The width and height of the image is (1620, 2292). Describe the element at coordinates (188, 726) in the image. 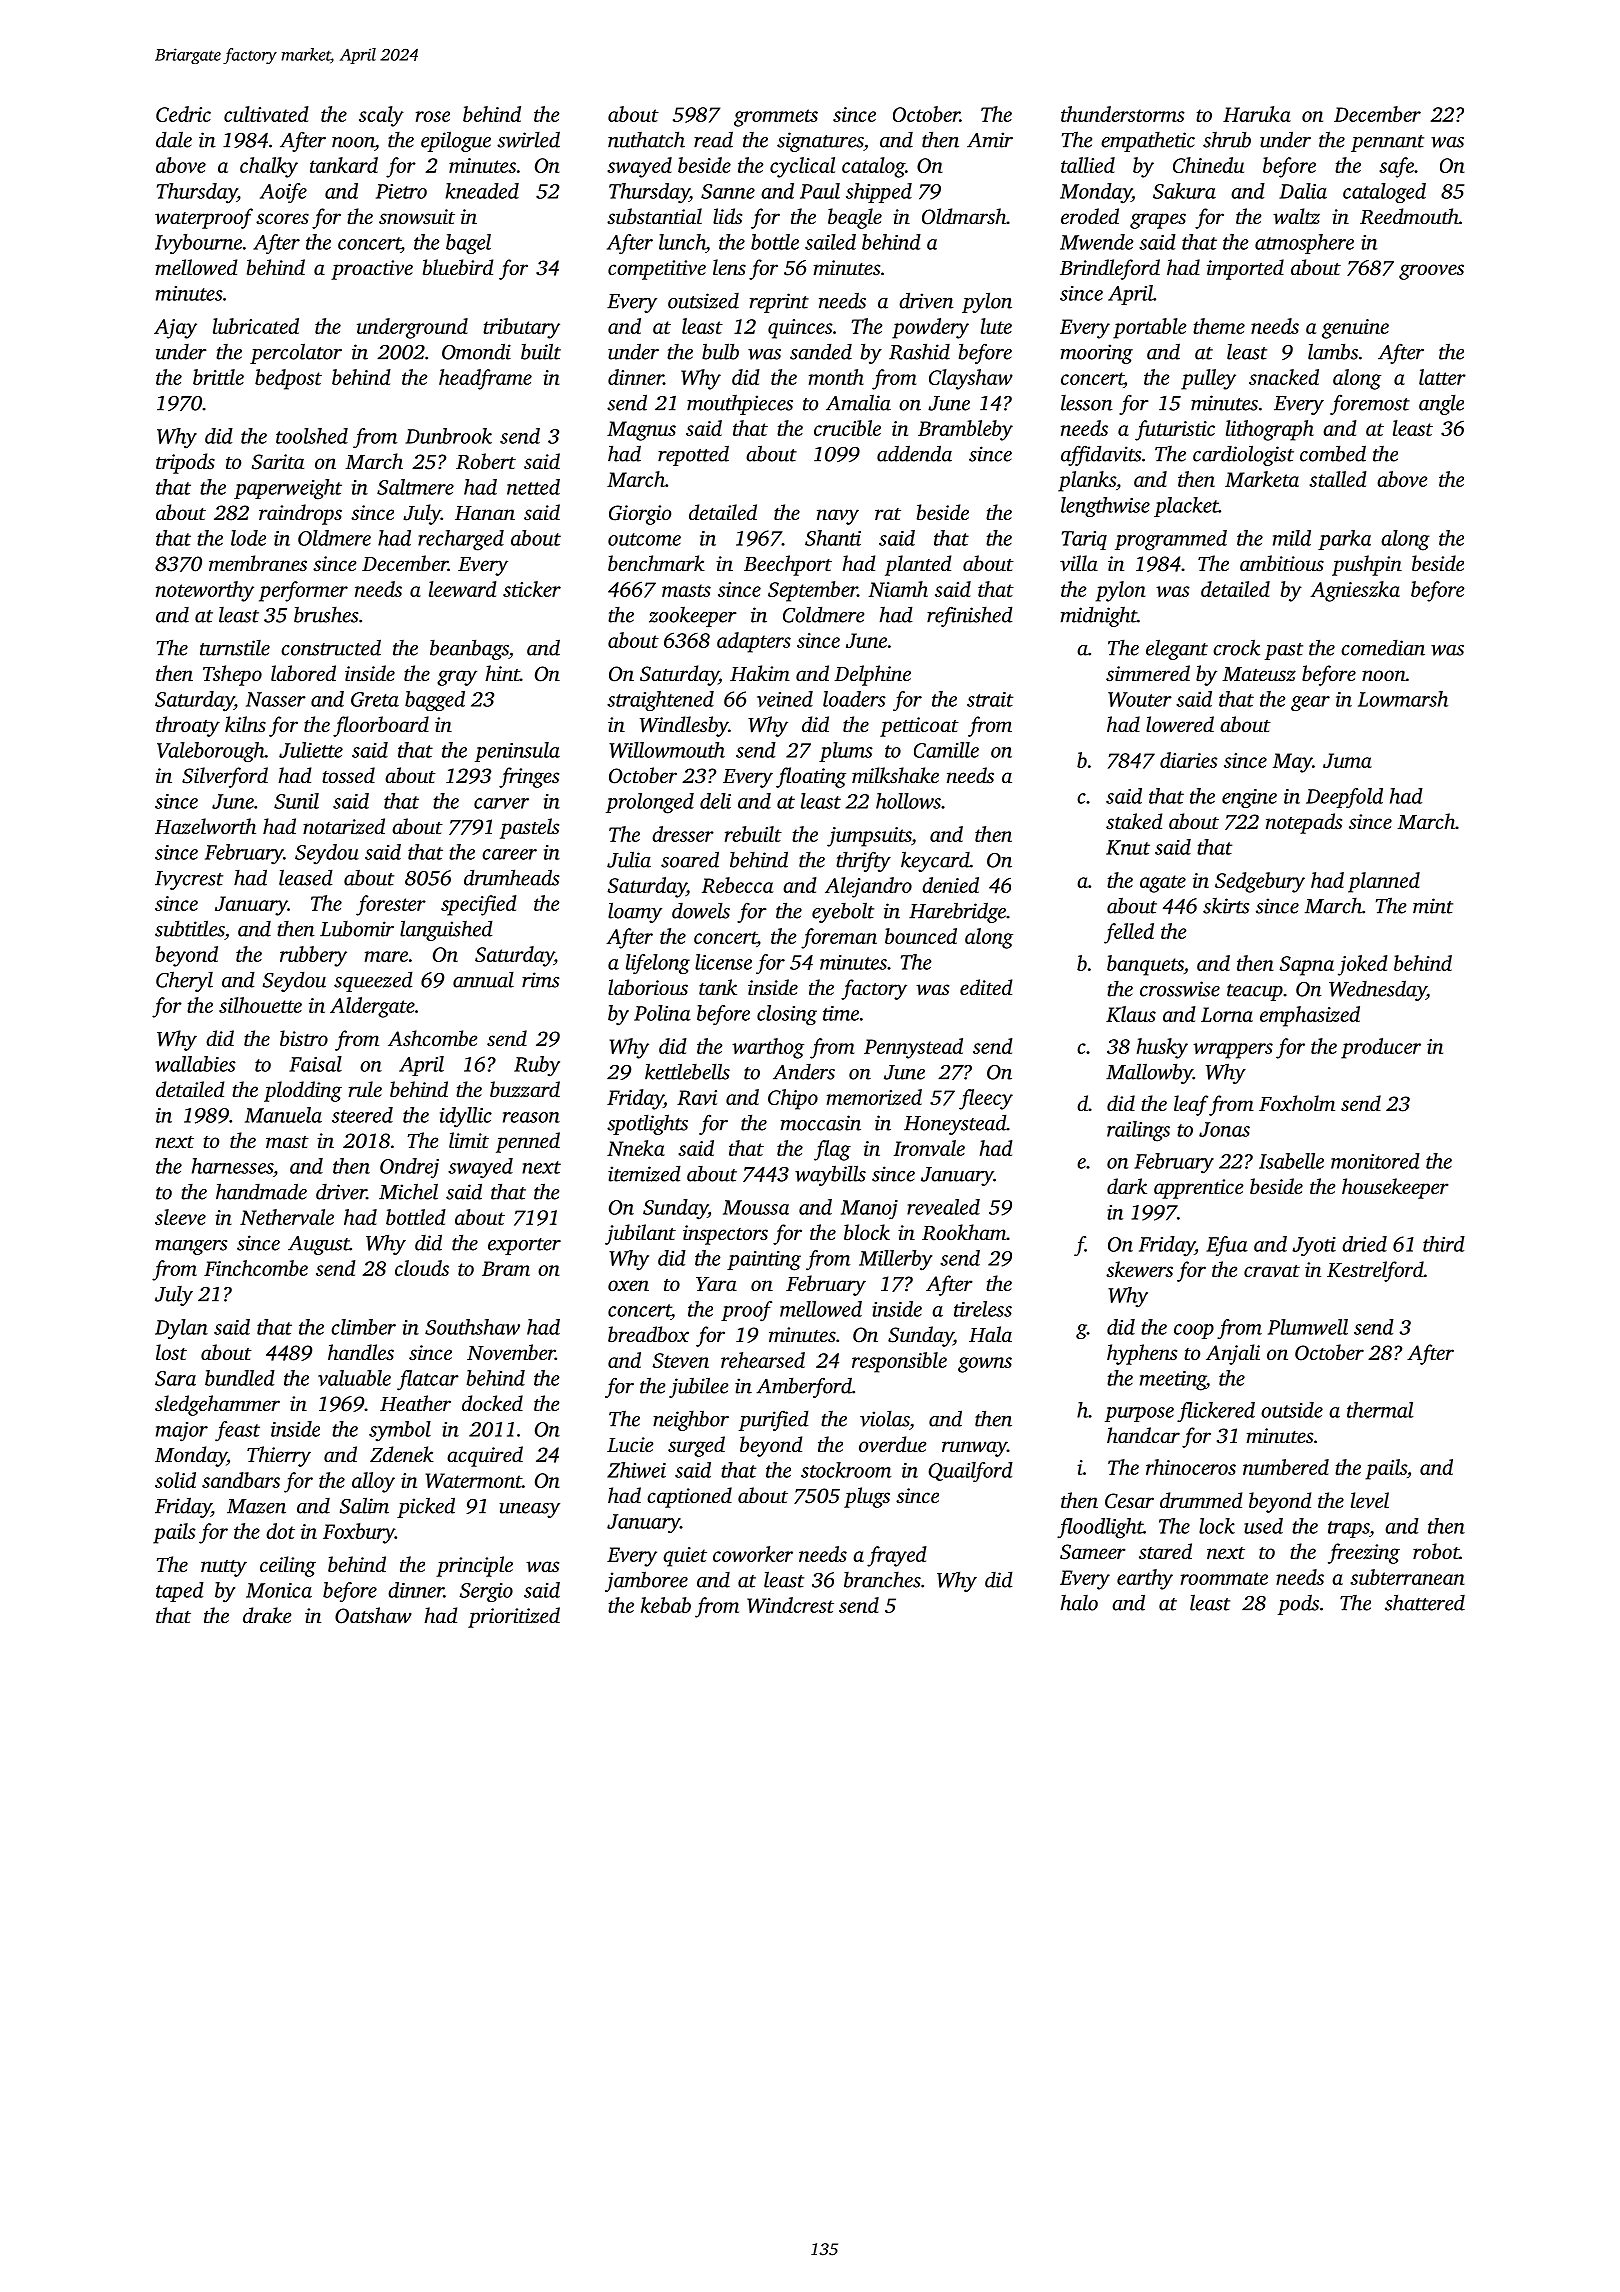

I see `throaty` at that location.
